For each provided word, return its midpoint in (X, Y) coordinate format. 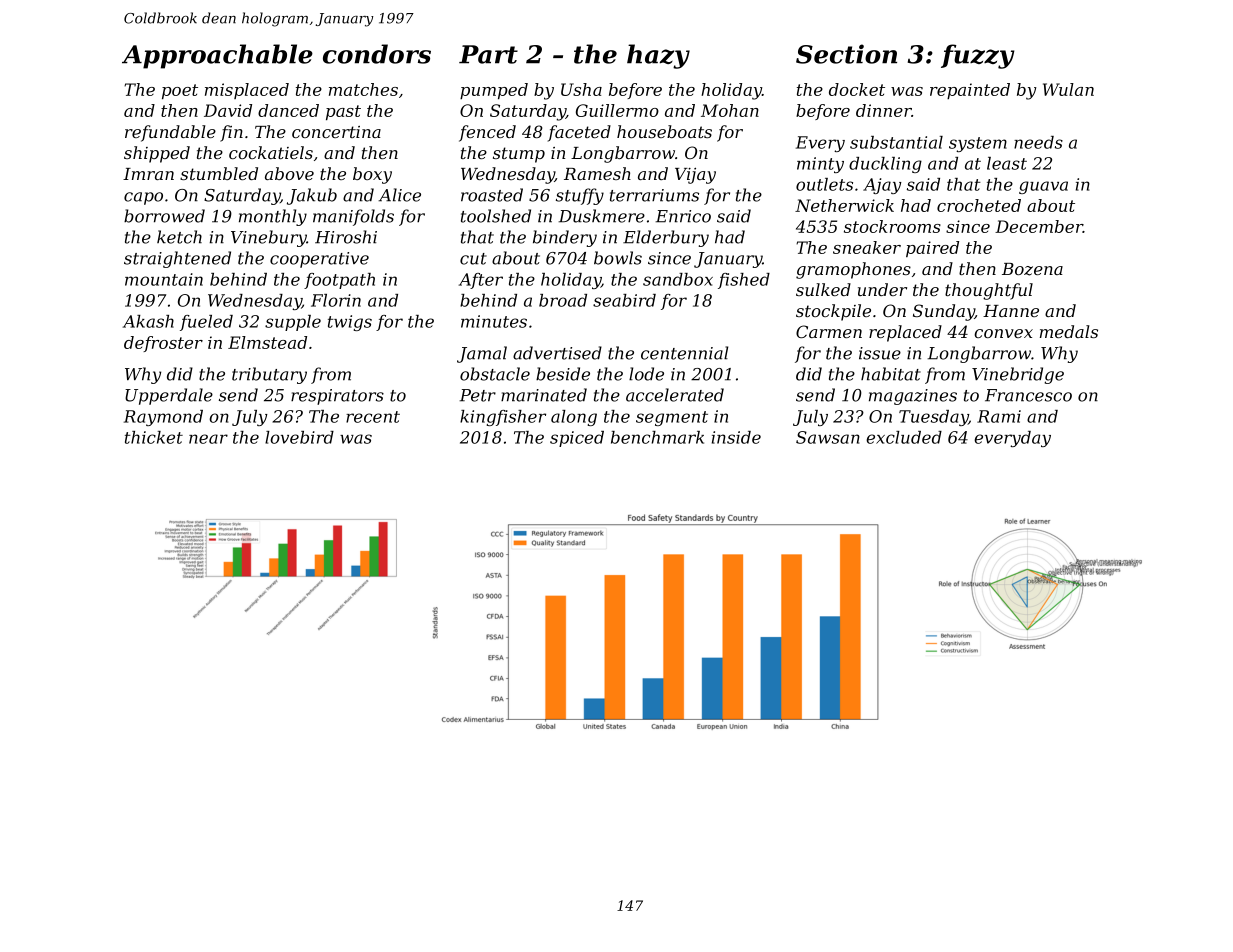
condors (377, 54)
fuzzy (977, 56)
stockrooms (892, 226)
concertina (336, 132)
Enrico (683, 216)
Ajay (882, 186)
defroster (163, 344)
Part (488, 54)
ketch (179, 237)
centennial (684, 353)
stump (519, 155)
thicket (154, 437)
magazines (913, 397)
